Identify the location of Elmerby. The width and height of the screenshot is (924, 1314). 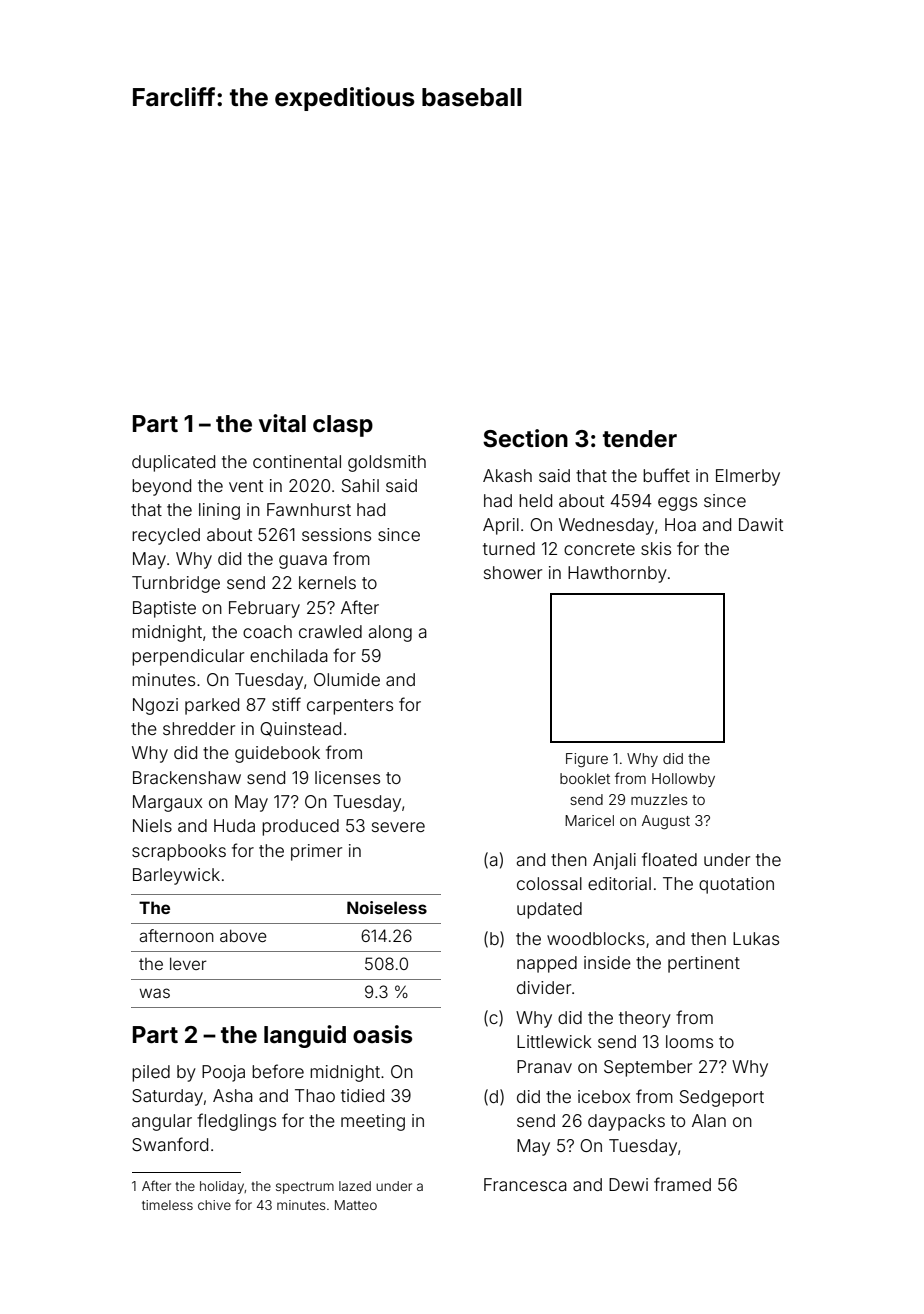
(748, 477).
